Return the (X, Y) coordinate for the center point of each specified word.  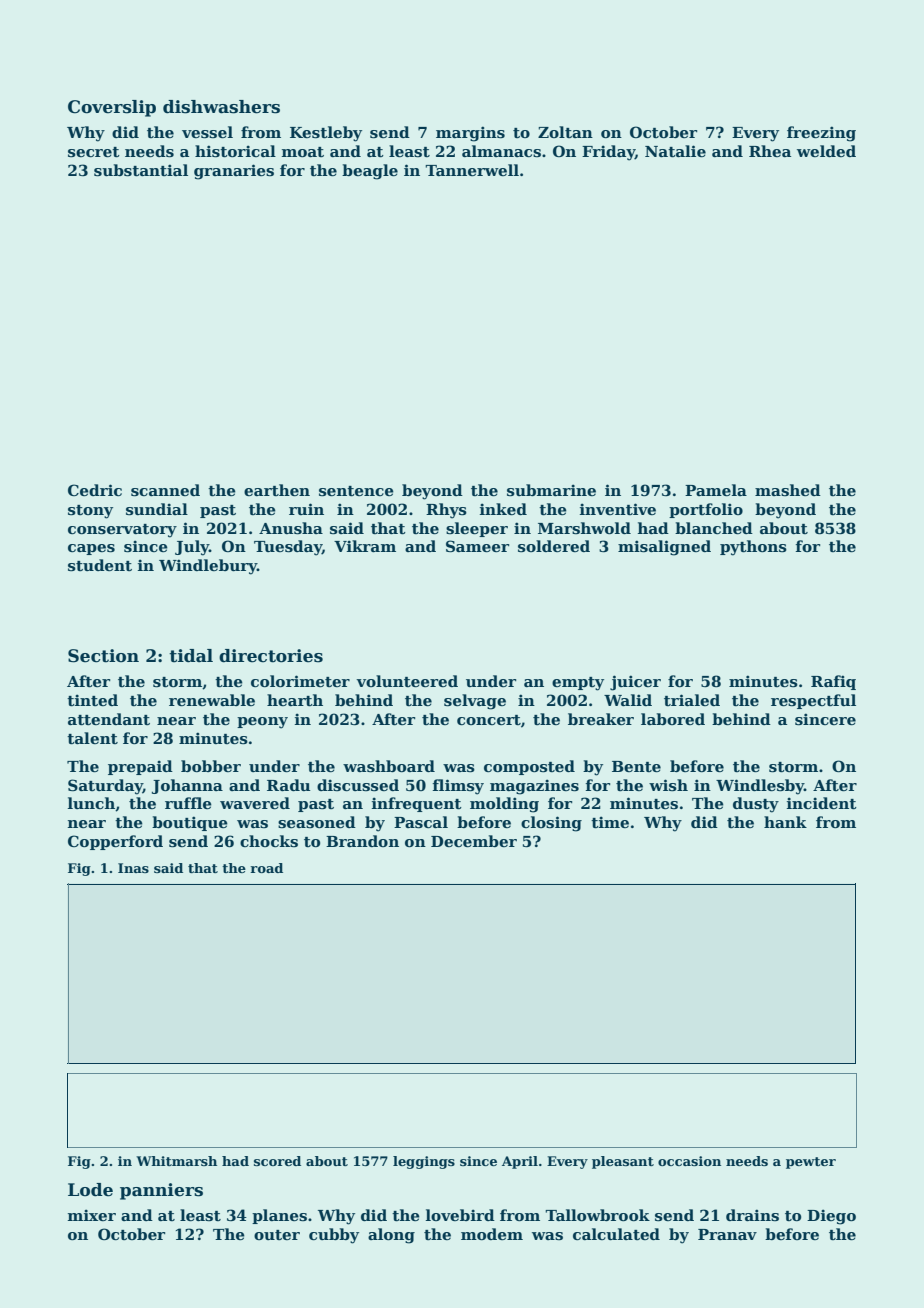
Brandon (362, 841)
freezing (821, 134)
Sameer (477, 546)
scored (277, 1161)
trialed (692, 700)
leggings (424, 1162)
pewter (811, 1163)
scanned (165, 490)
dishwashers (221, 107)
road (266, 868)
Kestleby (326, 134)
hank (785, 822)
